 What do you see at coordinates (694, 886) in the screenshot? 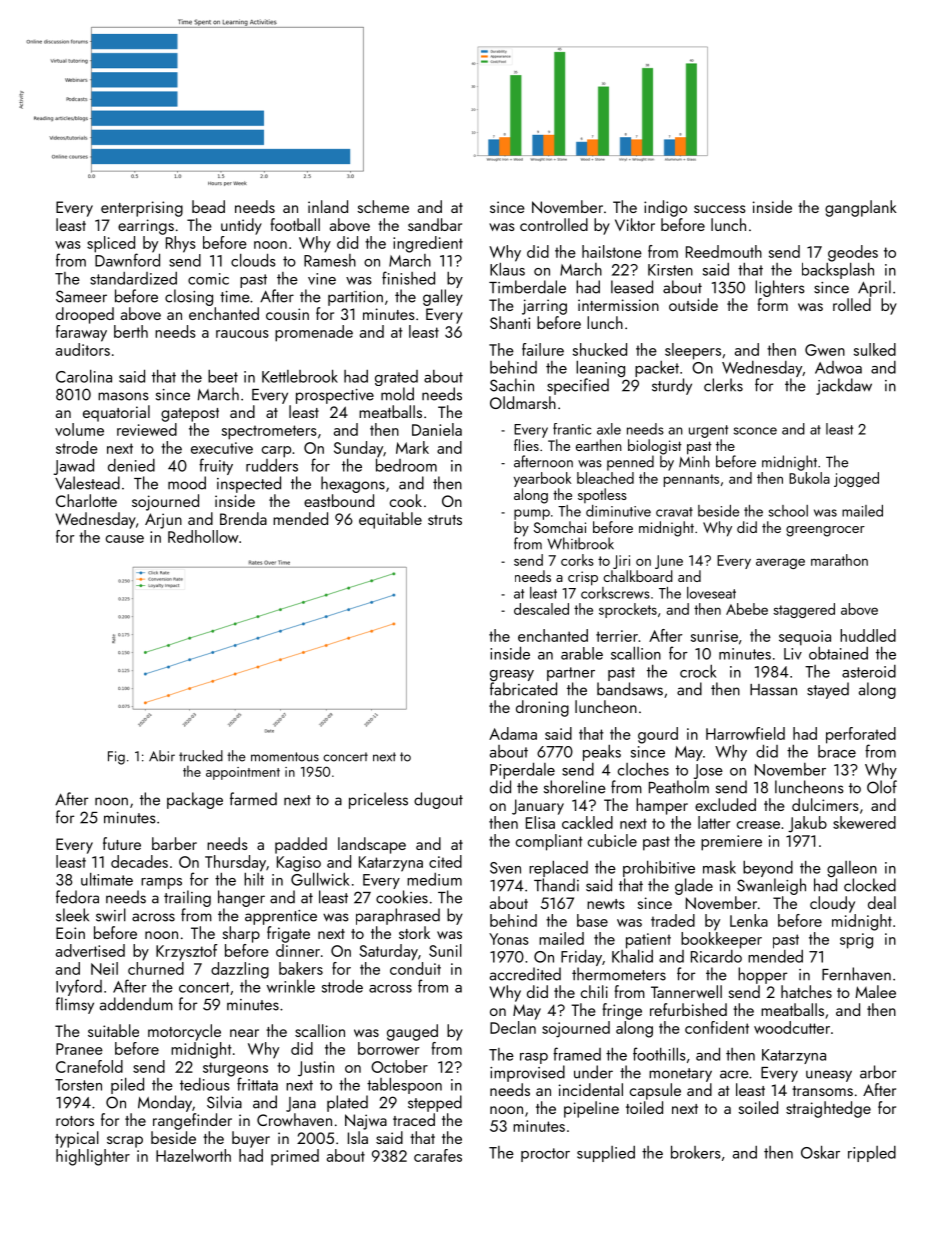
I see `glade` at bounding box center [694, 886].
